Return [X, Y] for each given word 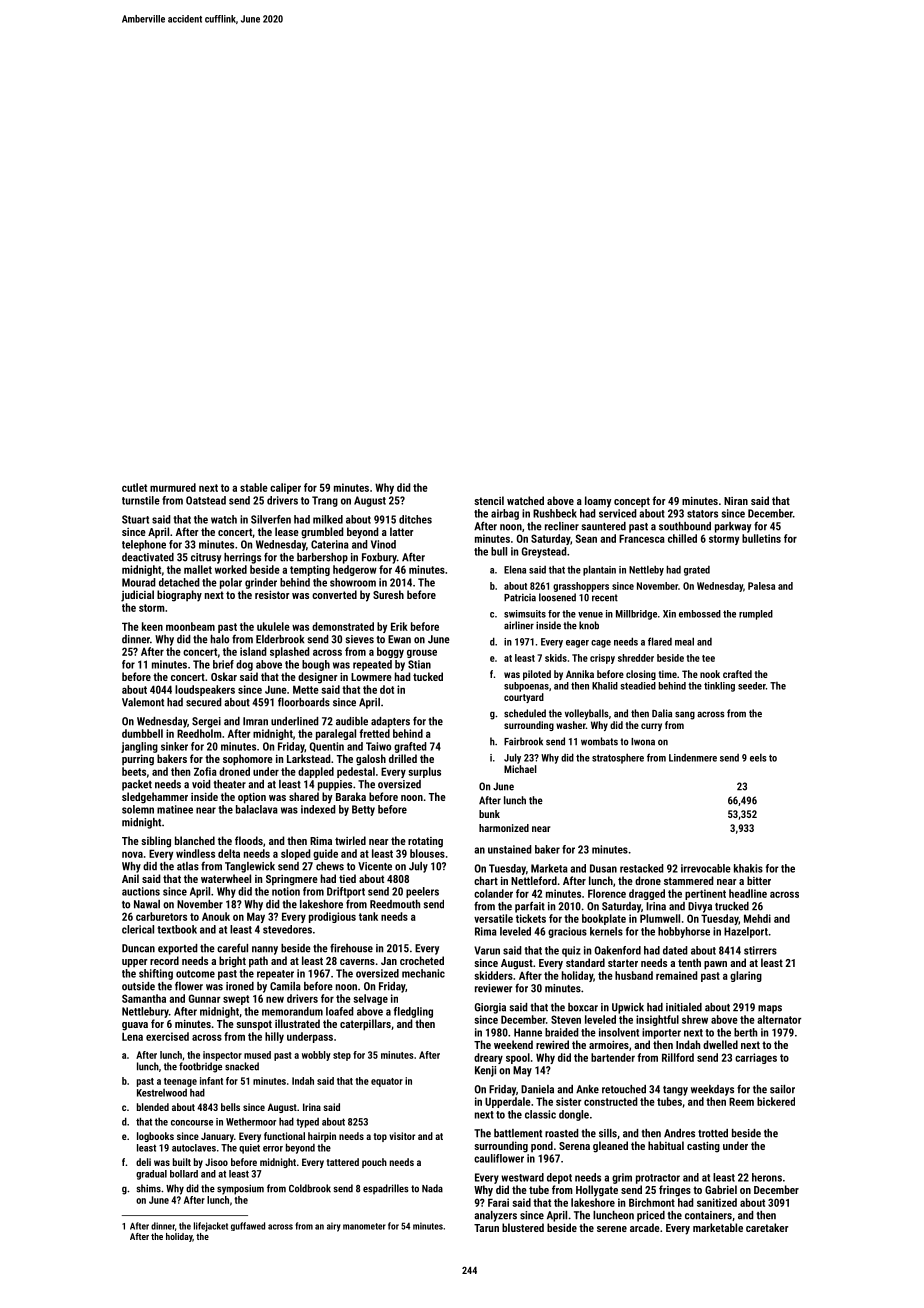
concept [632, 502]
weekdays [712, 1090]
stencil [489, 500]
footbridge [200, 1067]
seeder [752, 686]
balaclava [257, 809]
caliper [285, 488]
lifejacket [211, 1227]
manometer [364, 1226]
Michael [520, 769]
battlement [518, 1133]
